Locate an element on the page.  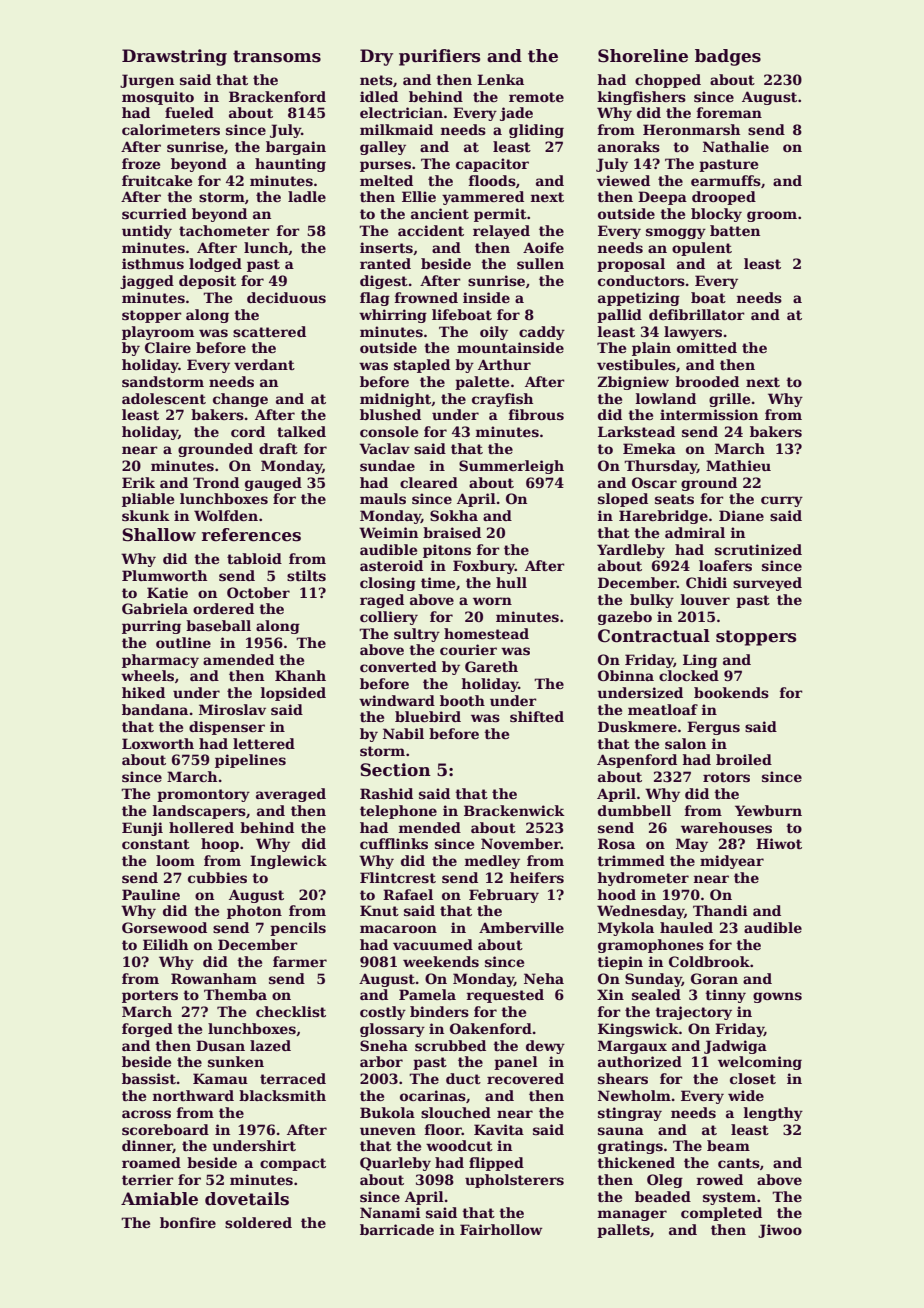
across is located at coordinates (146, 1114).
